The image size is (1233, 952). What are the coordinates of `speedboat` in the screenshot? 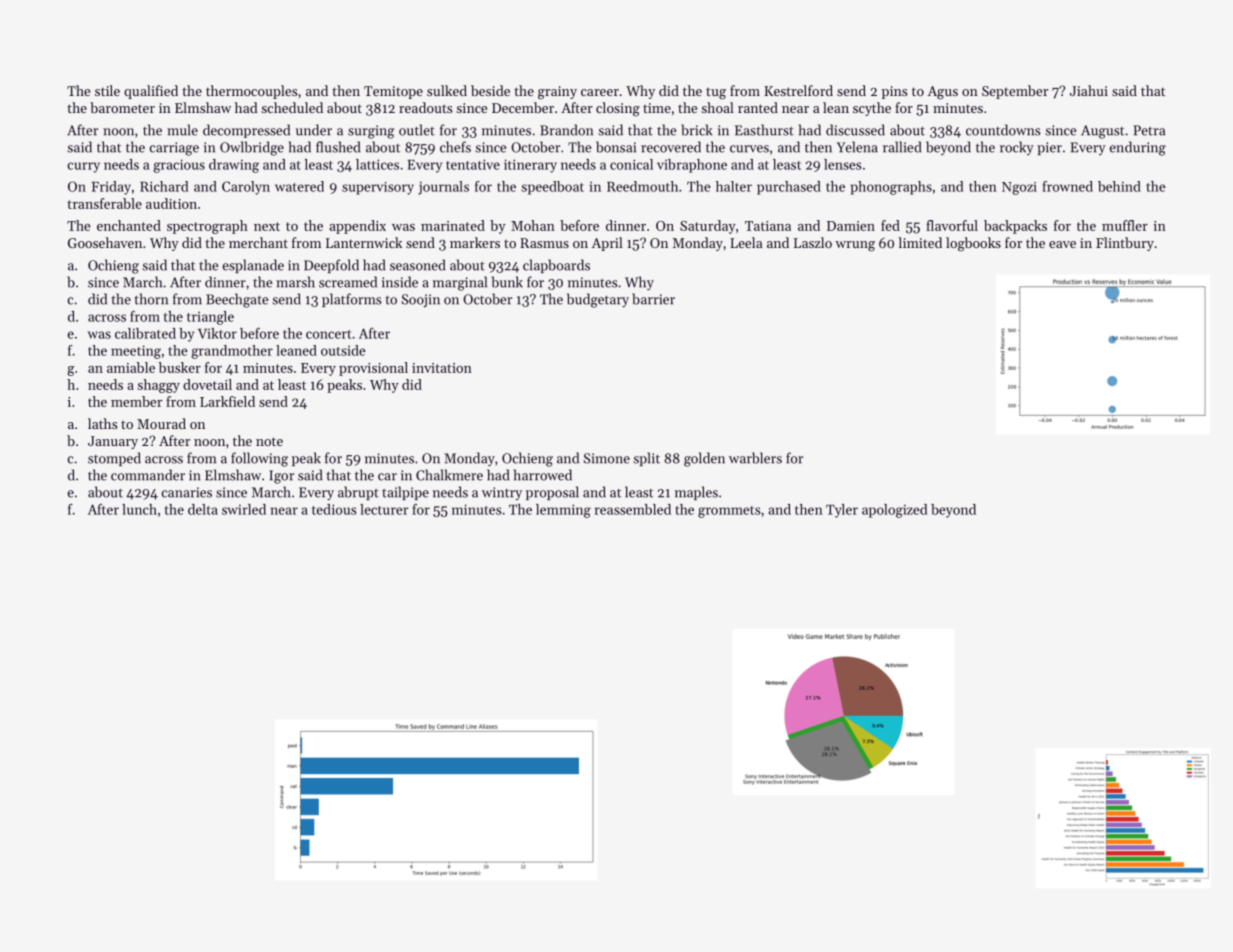 It's located at (553, 188).
